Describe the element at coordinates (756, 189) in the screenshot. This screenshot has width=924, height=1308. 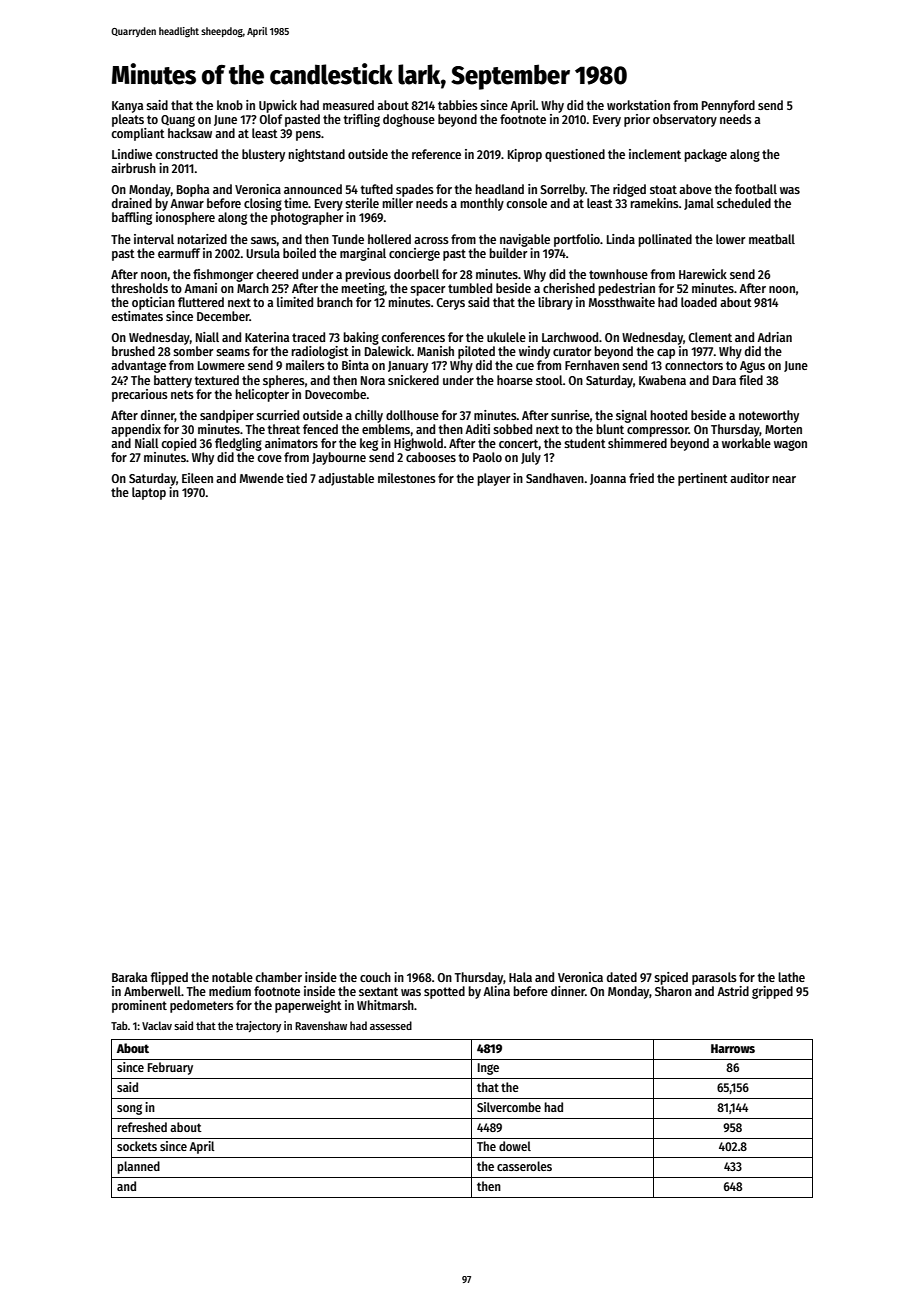
I see `football` at that location.
